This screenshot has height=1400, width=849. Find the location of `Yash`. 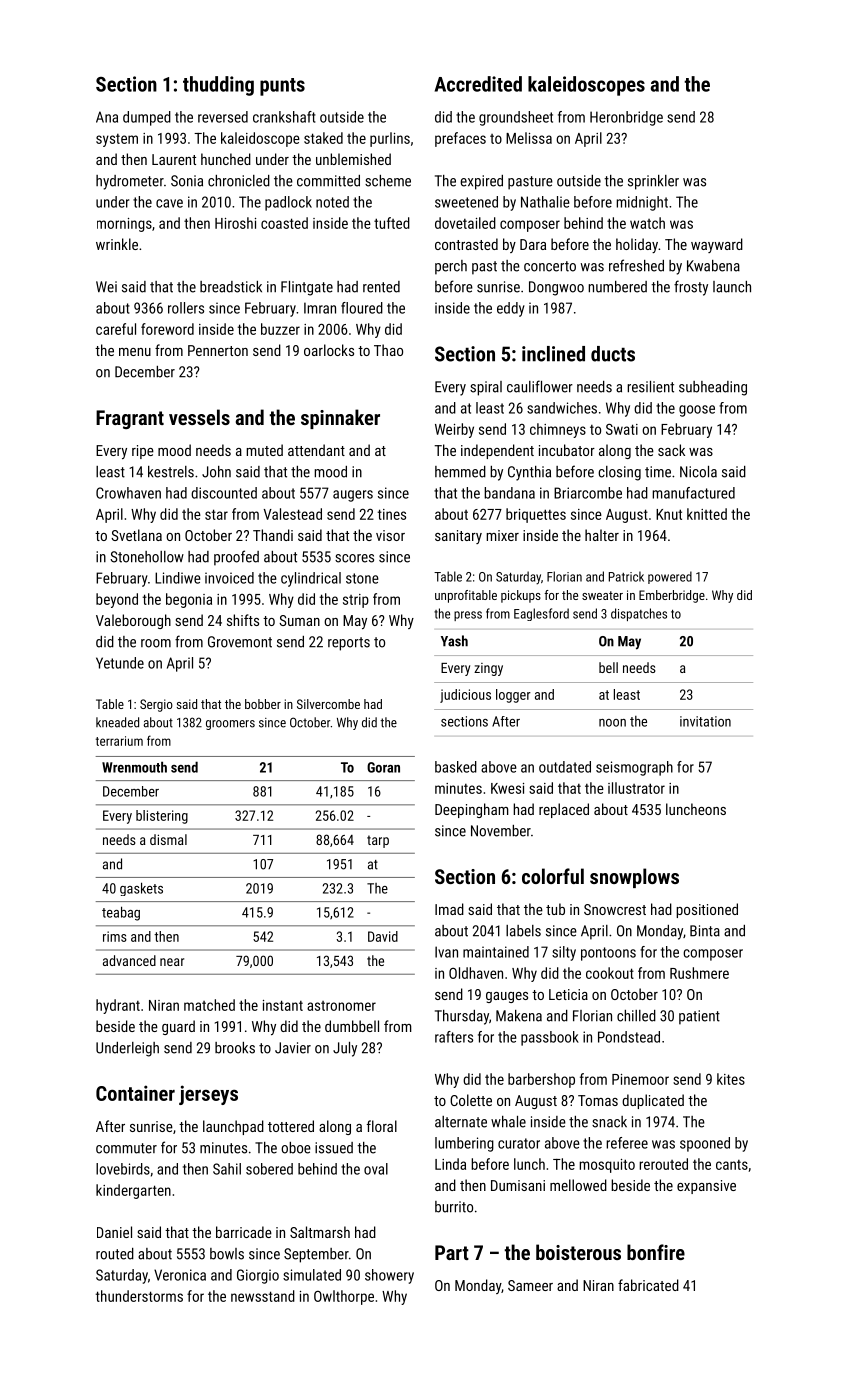

Yash is located at coordinates (454, 641).
